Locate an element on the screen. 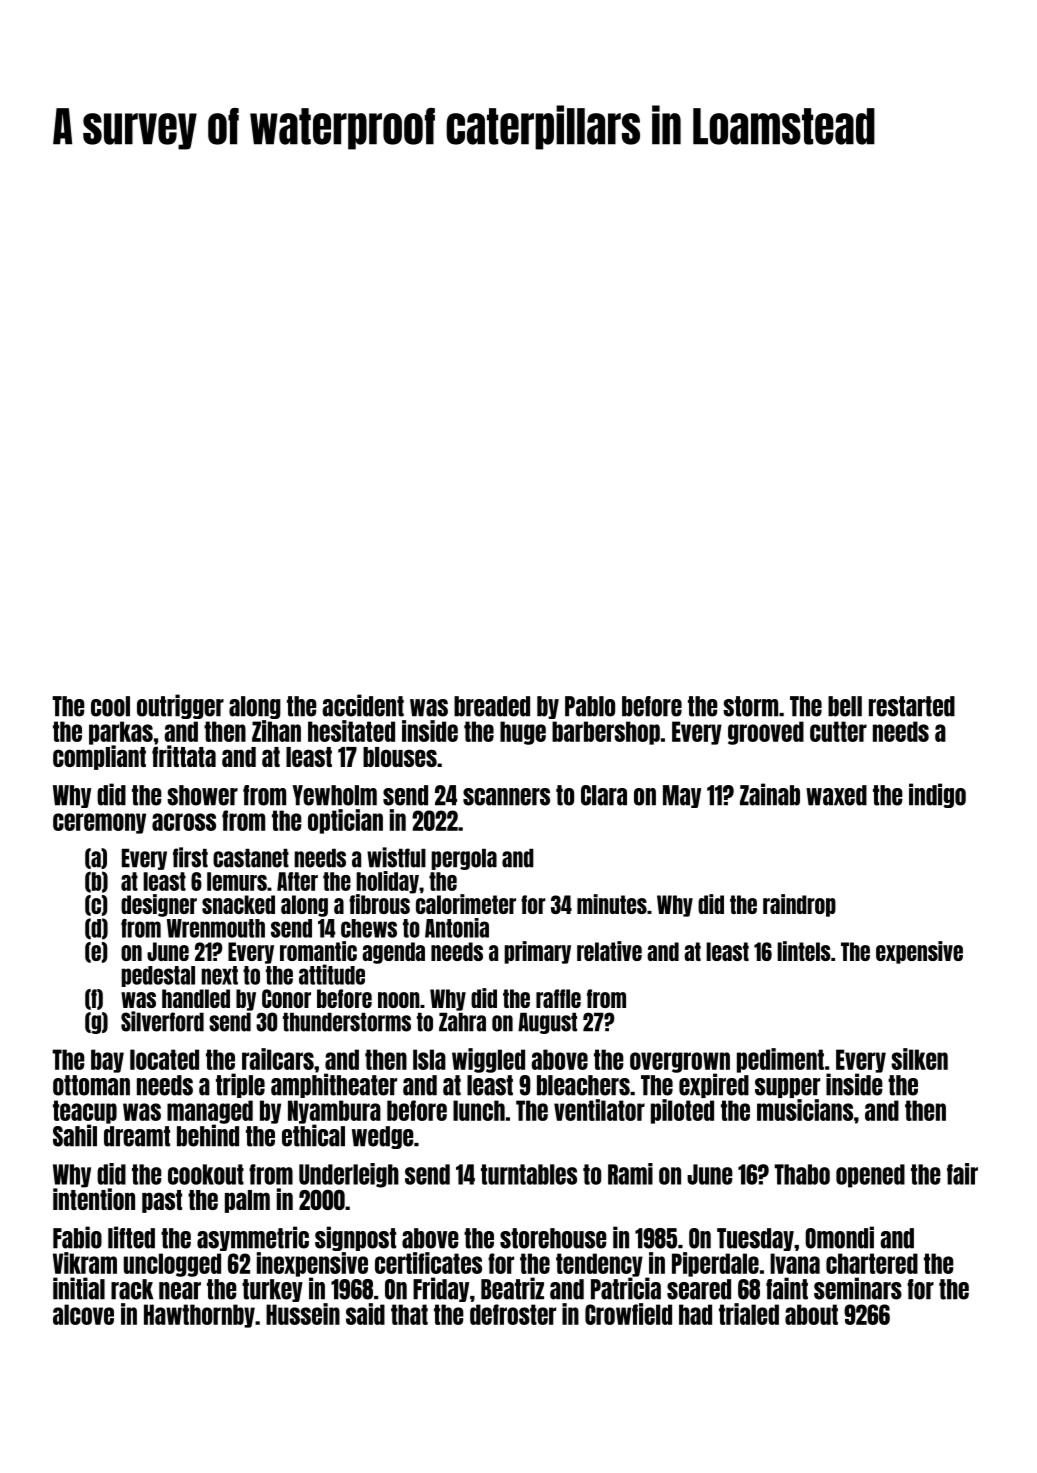 Image resolution: width=1037 pixels, height=1473 pixels. breaded is located at coordinates (492, 706).
